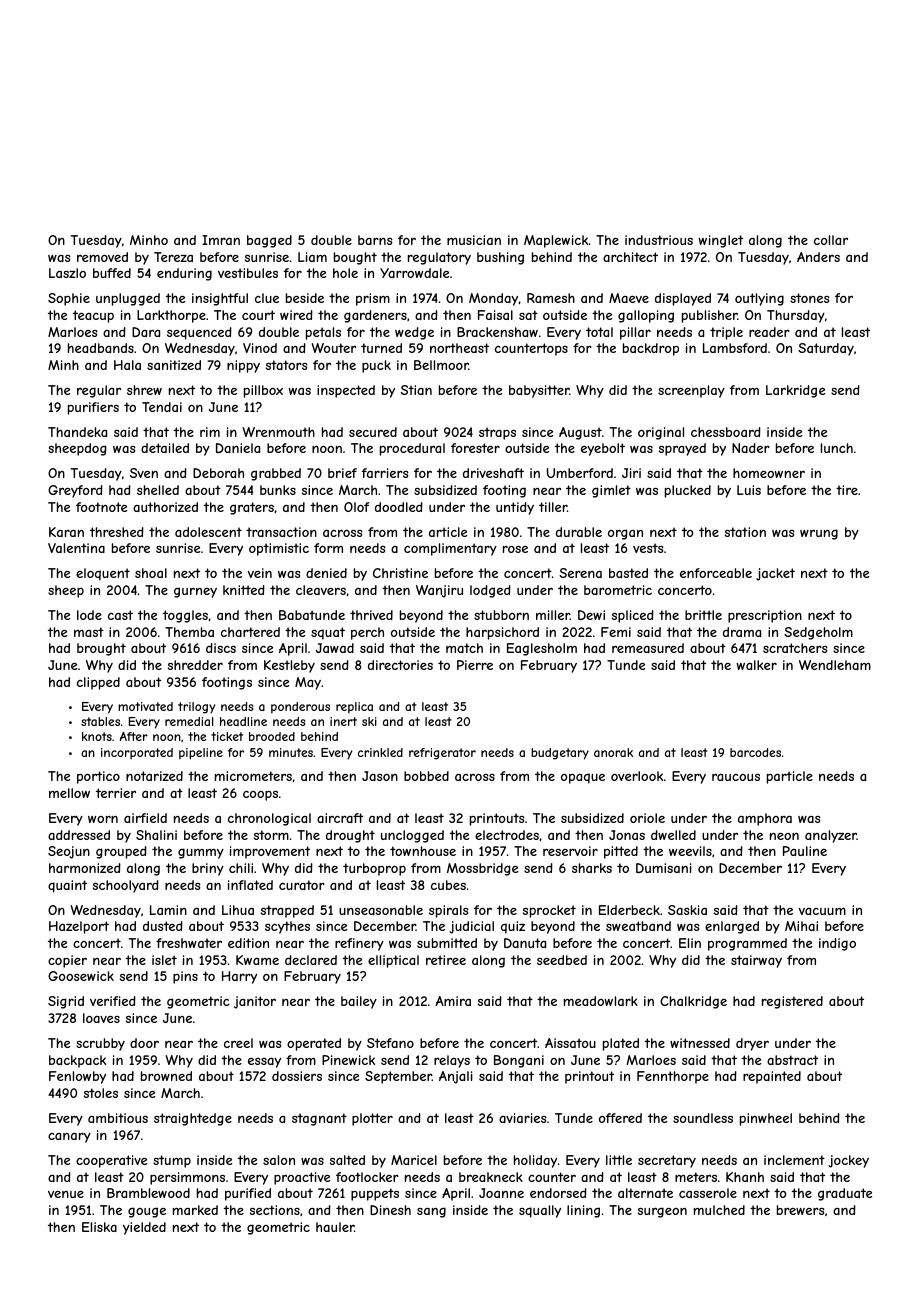 The height and width of the image is (1308, 924). Describe the element at coordinates (400, 665) in the image. I see `directories` at that location.
